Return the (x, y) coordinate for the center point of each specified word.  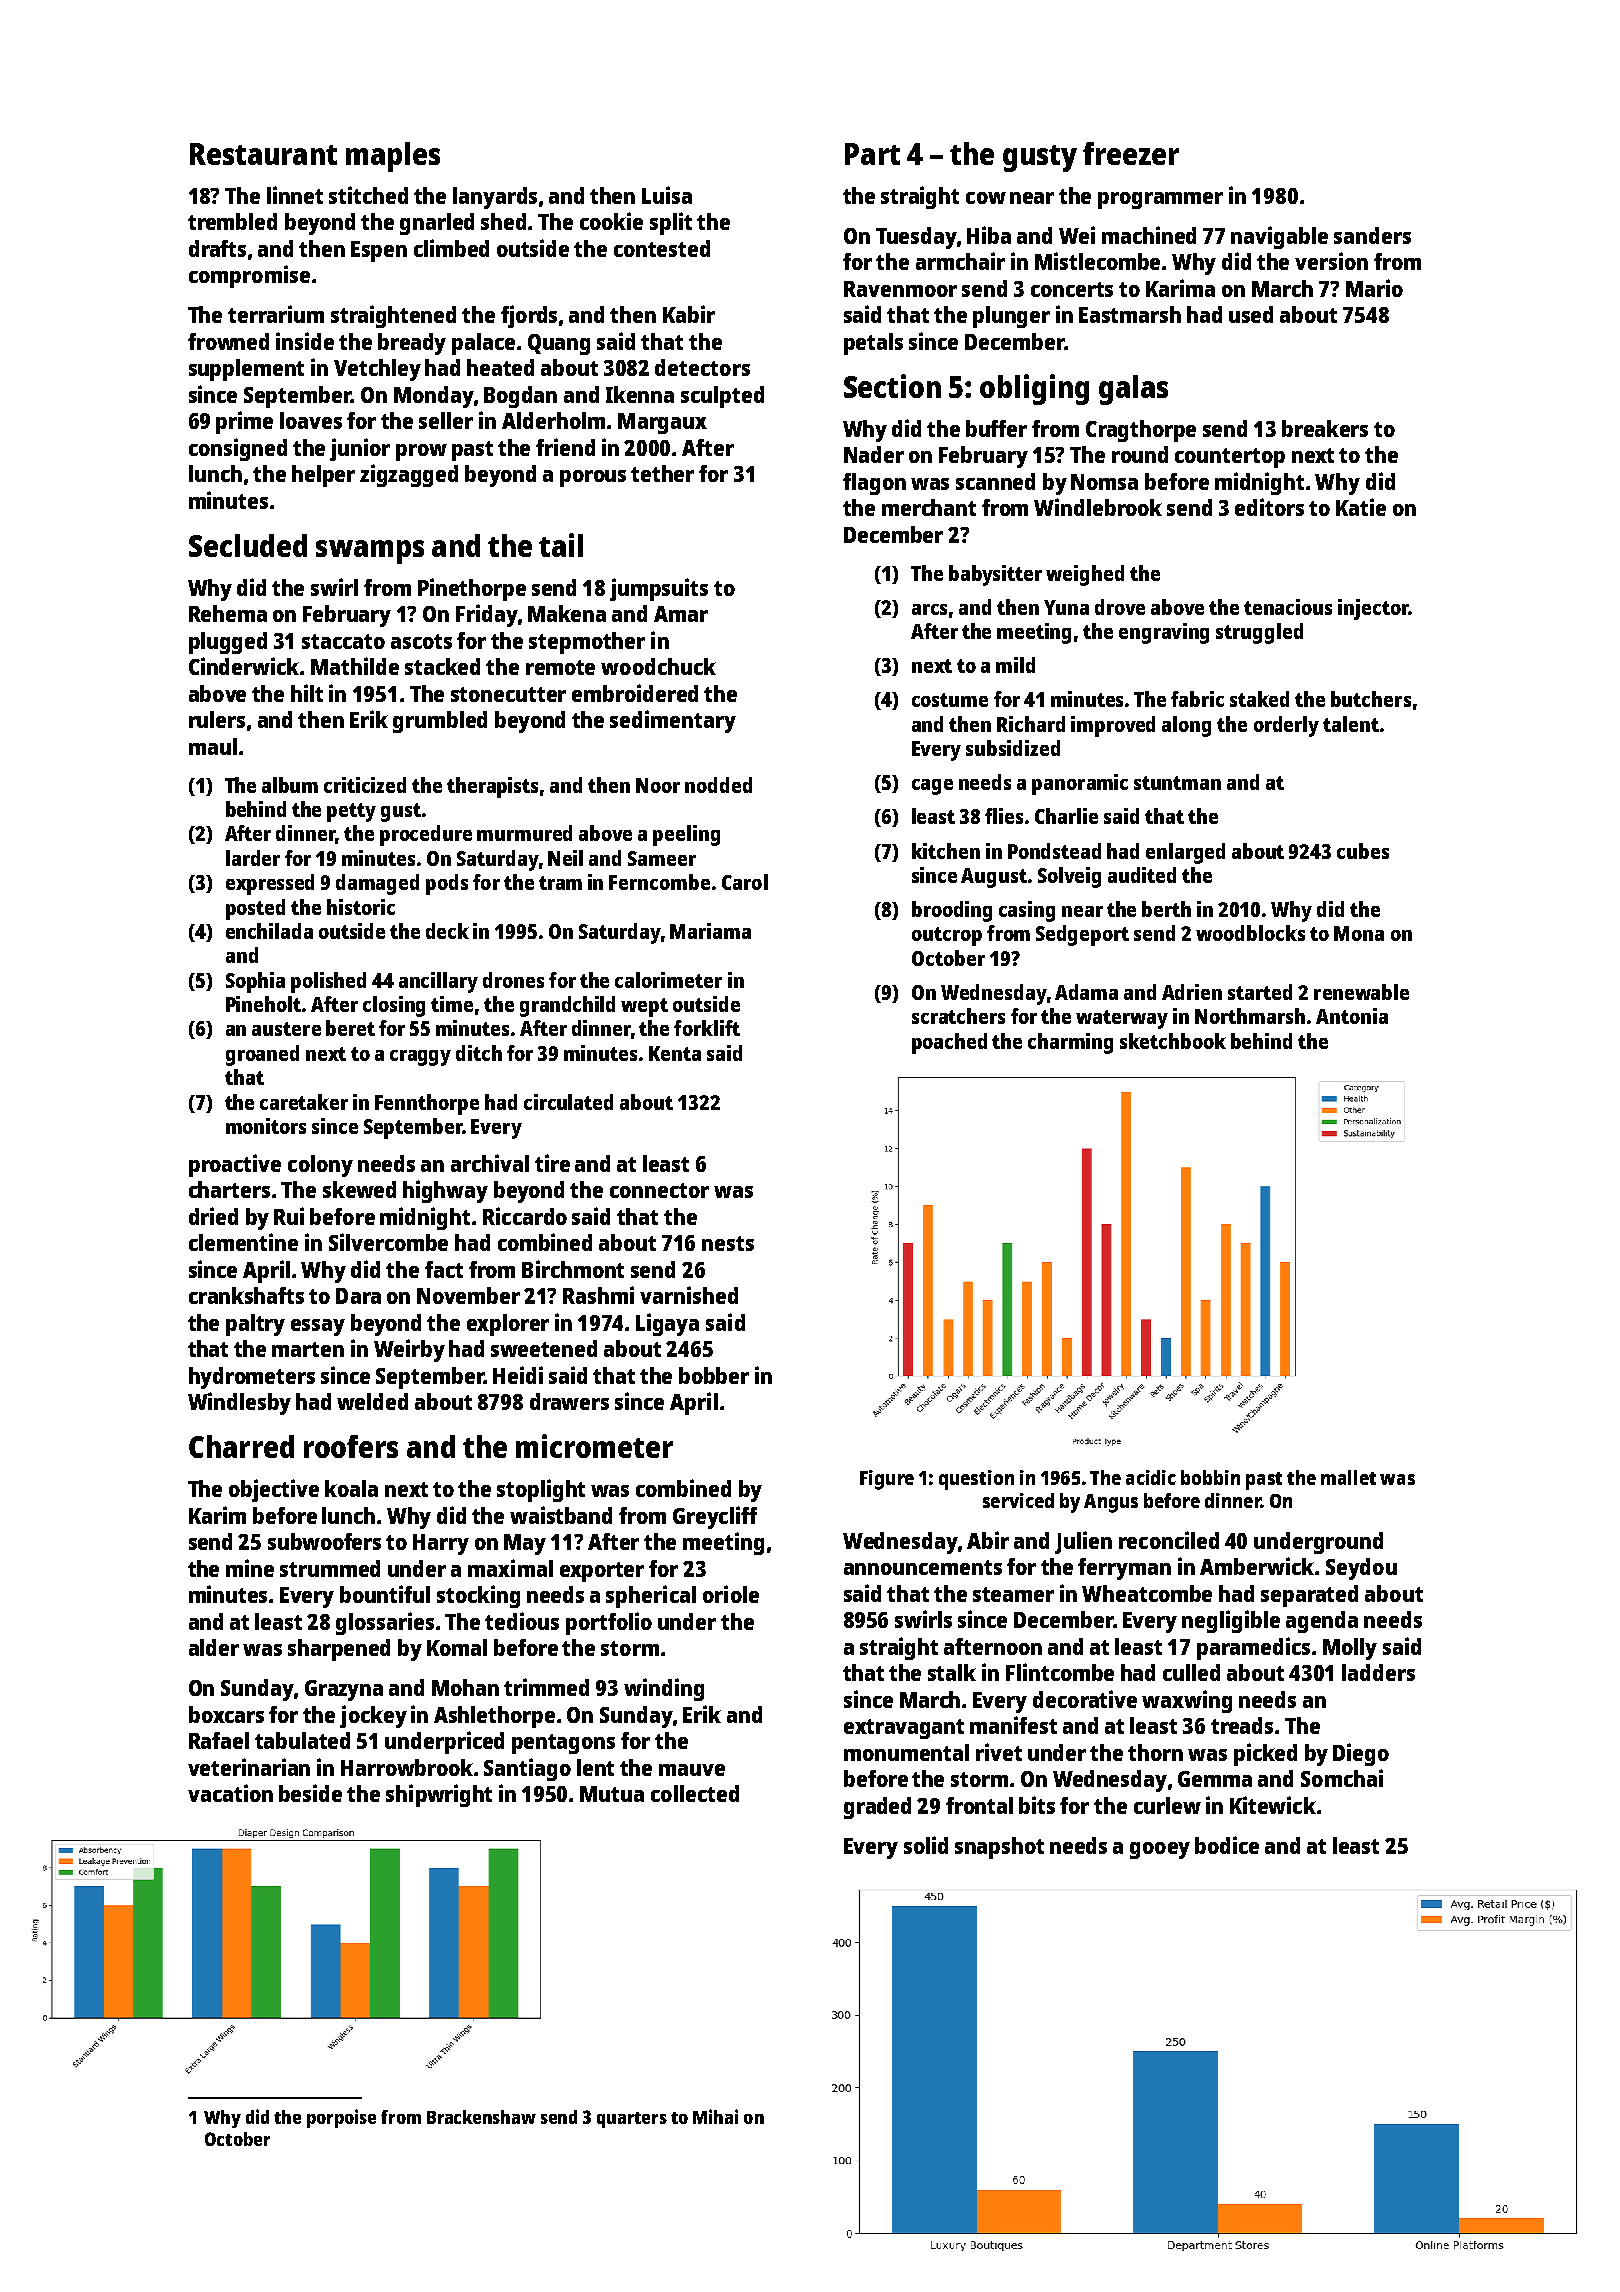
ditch (479, 1053)
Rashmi (598, 1295)
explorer (508, 1325)
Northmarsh (1250, 1016)
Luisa (667, 195)
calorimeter (668, 980)
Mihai (715, 2116)
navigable (1279, 237)
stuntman (1177, 783)
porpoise (341, 2118)
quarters (632, 2120)
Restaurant (263, 154)
